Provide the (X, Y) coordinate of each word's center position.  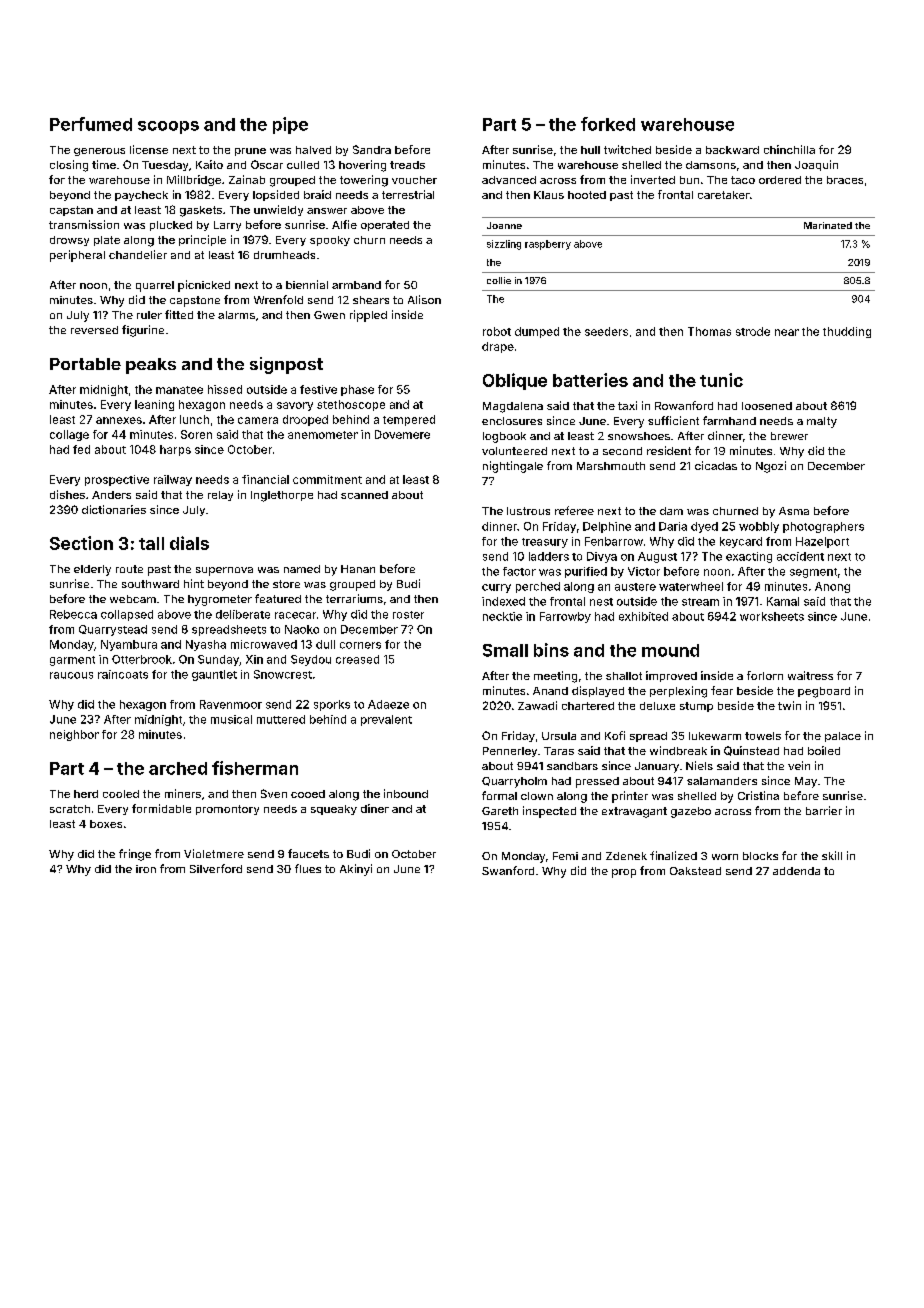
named (302, 569)
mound (670, 650)
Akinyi (356, 870)
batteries (590, 380)
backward (732, 150)
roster (408, 615)
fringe (135, 855)
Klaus (549, 195)
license (149, 149)
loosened (767, 406)
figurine (143, 331)
